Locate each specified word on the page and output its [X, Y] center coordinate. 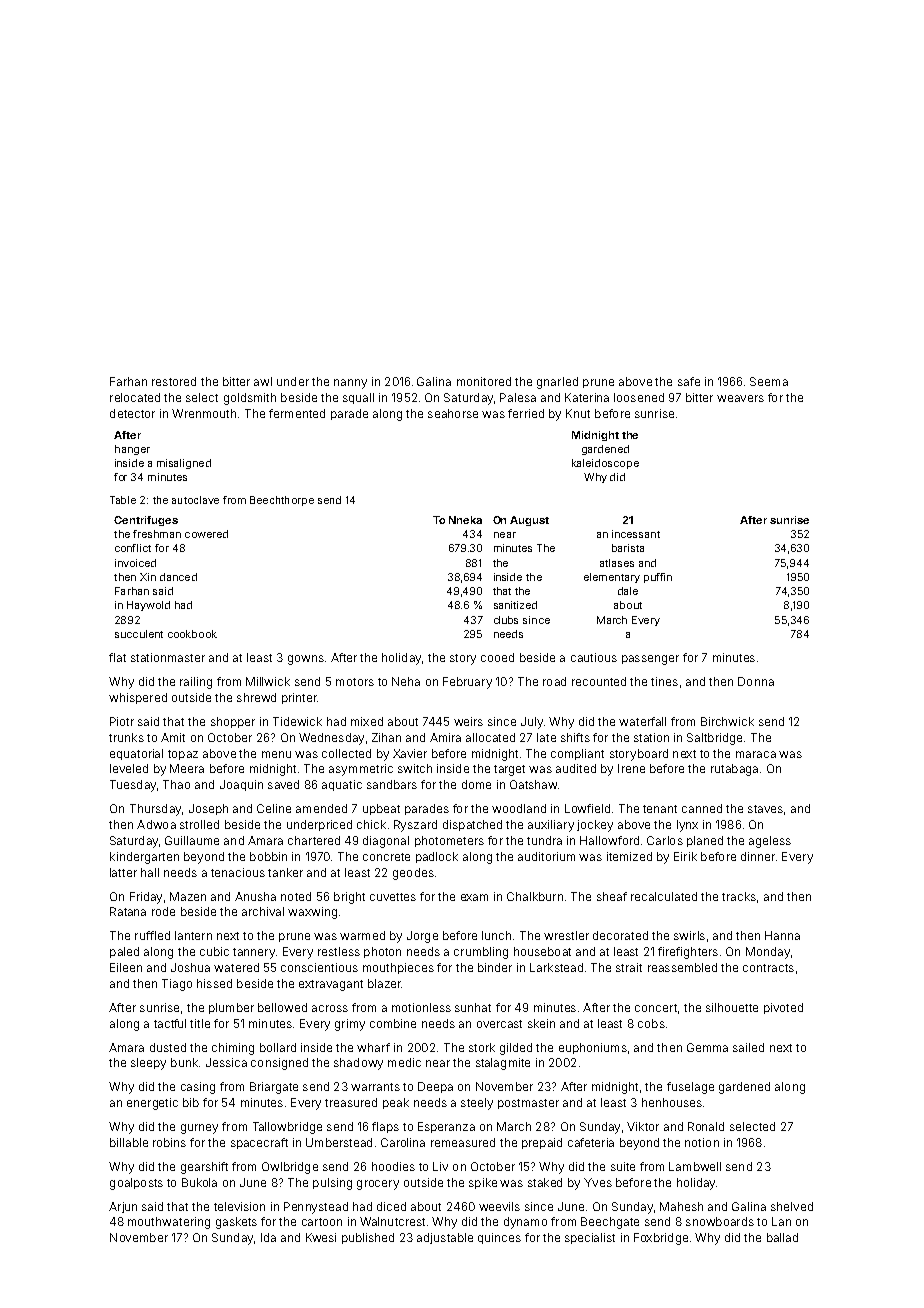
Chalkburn [535, 896]
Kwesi [321, 1237]
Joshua [190, 967]
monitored [484, 381]
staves [765, 809]
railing [196, 683]
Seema [769, 381]
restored [174, 381]
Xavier [410, 753]
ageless [770, 842]
